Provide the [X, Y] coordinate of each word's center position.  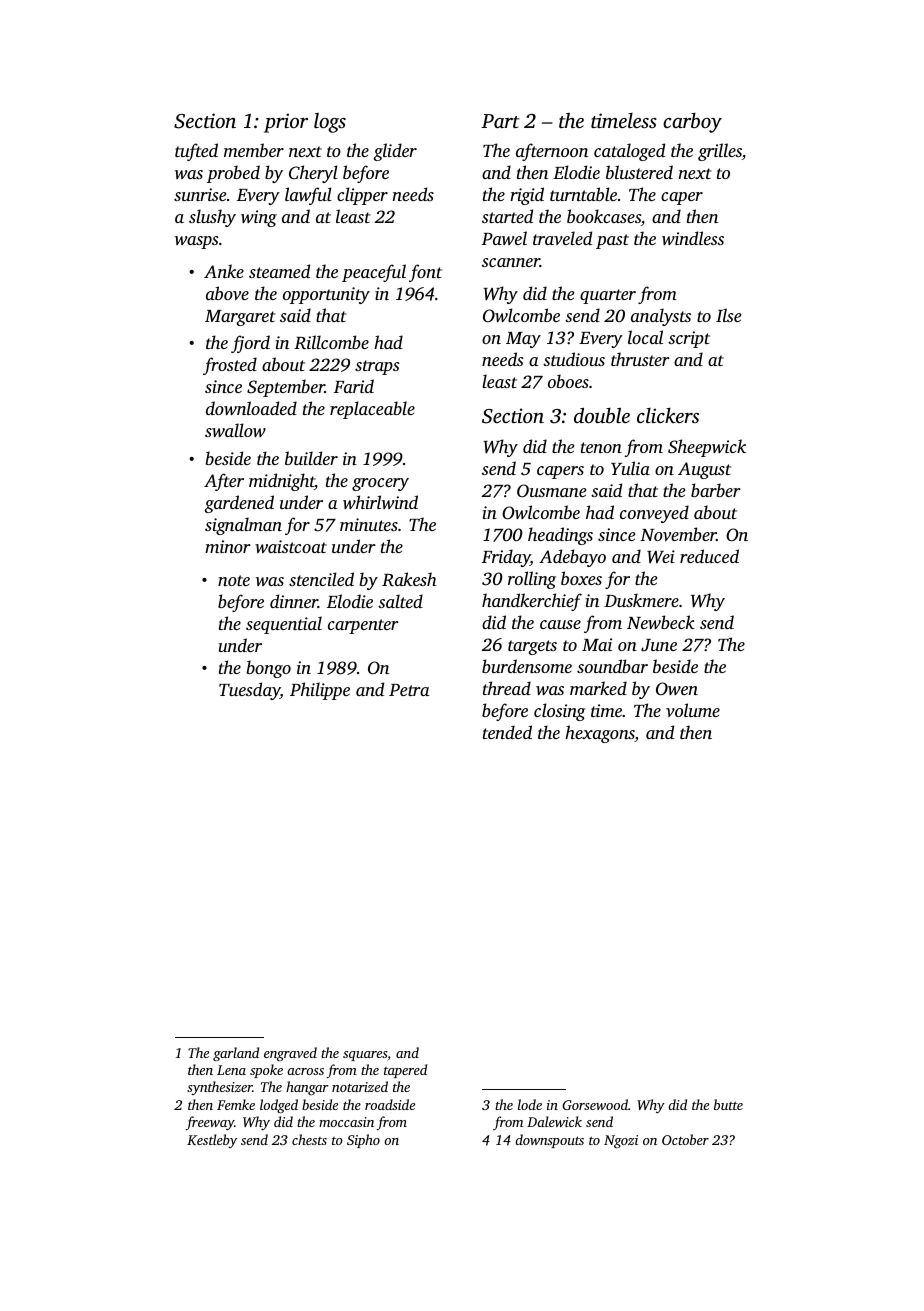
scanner [511, 262]
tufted [196, 152]
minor [228, 546]
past [612, 241]
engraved [290, 1054]
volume [693, 710]
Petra [409, 690]
